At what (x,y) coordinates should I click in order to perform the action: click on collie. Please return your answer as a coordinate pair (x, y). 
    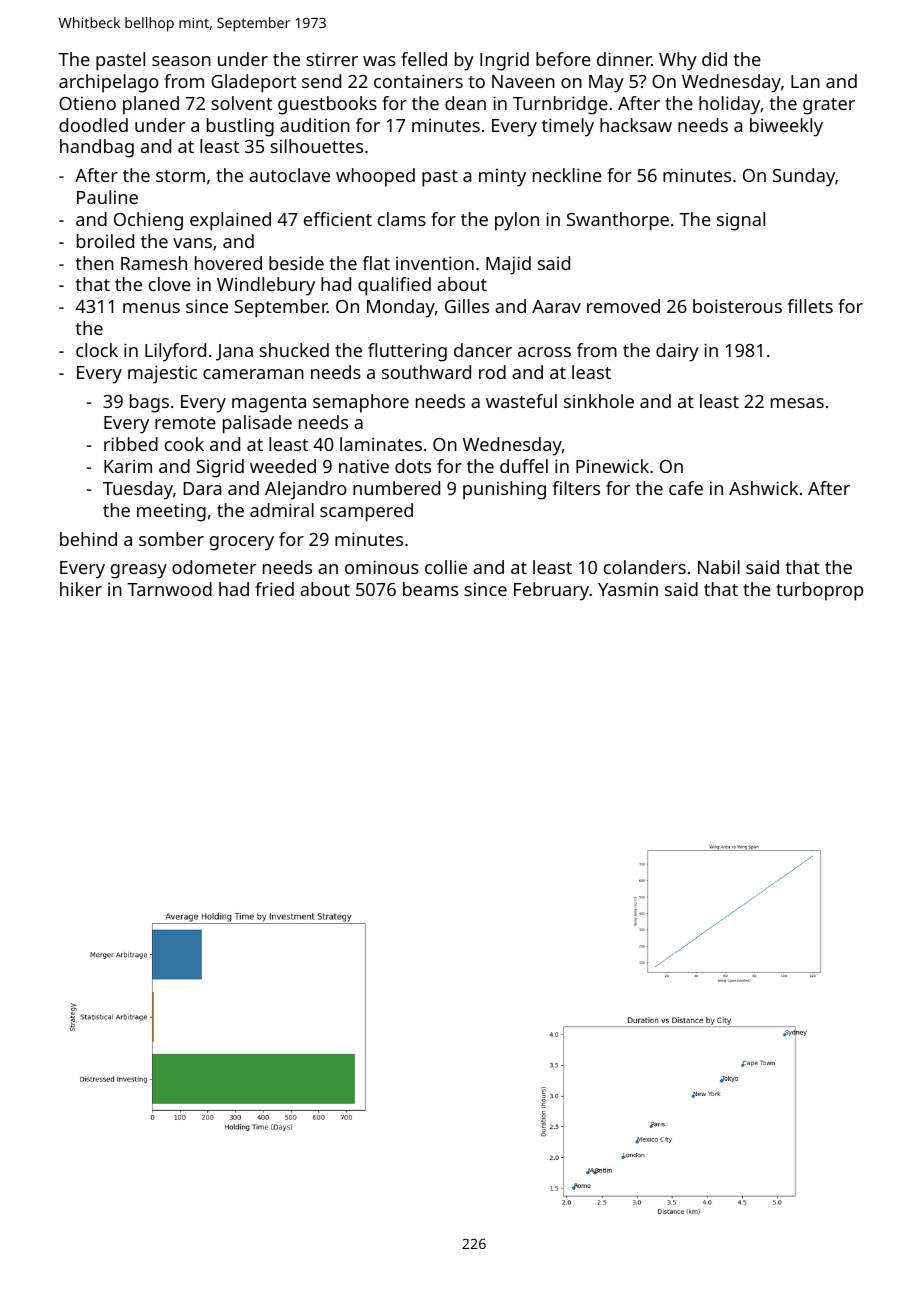
    Looking at the image, I should click on (446, 567).
